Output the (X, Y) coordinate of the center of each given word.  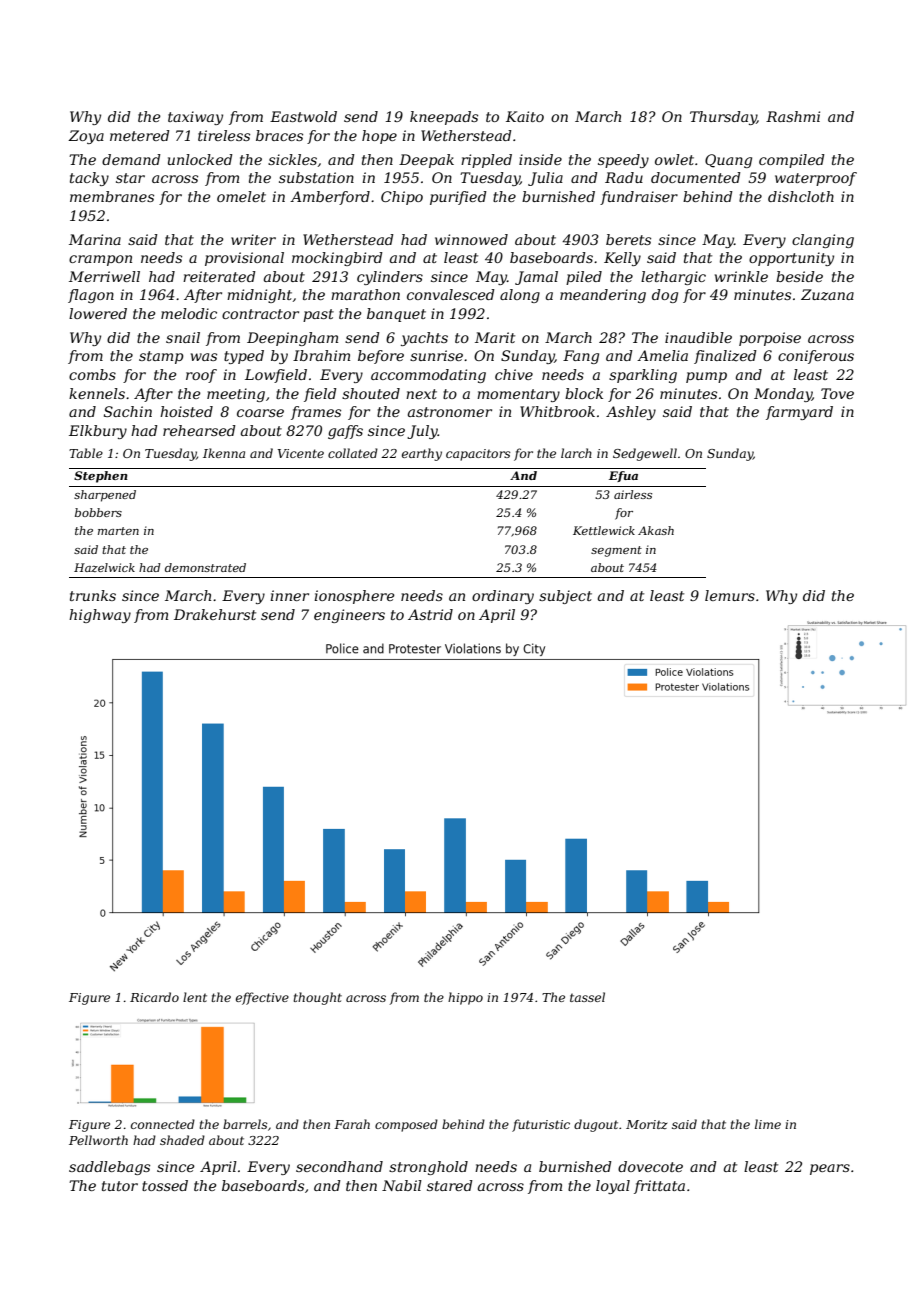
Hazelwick (104, 567)
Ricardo (154, 997)
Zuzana (827, 295)
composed (406, 1125)
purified (458, 198)
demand (131, 159)
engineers (349, 616)
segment (616, 551)
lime (768, 1124)
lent (195, 997)
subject (565, 597)
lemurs (730, 595)
